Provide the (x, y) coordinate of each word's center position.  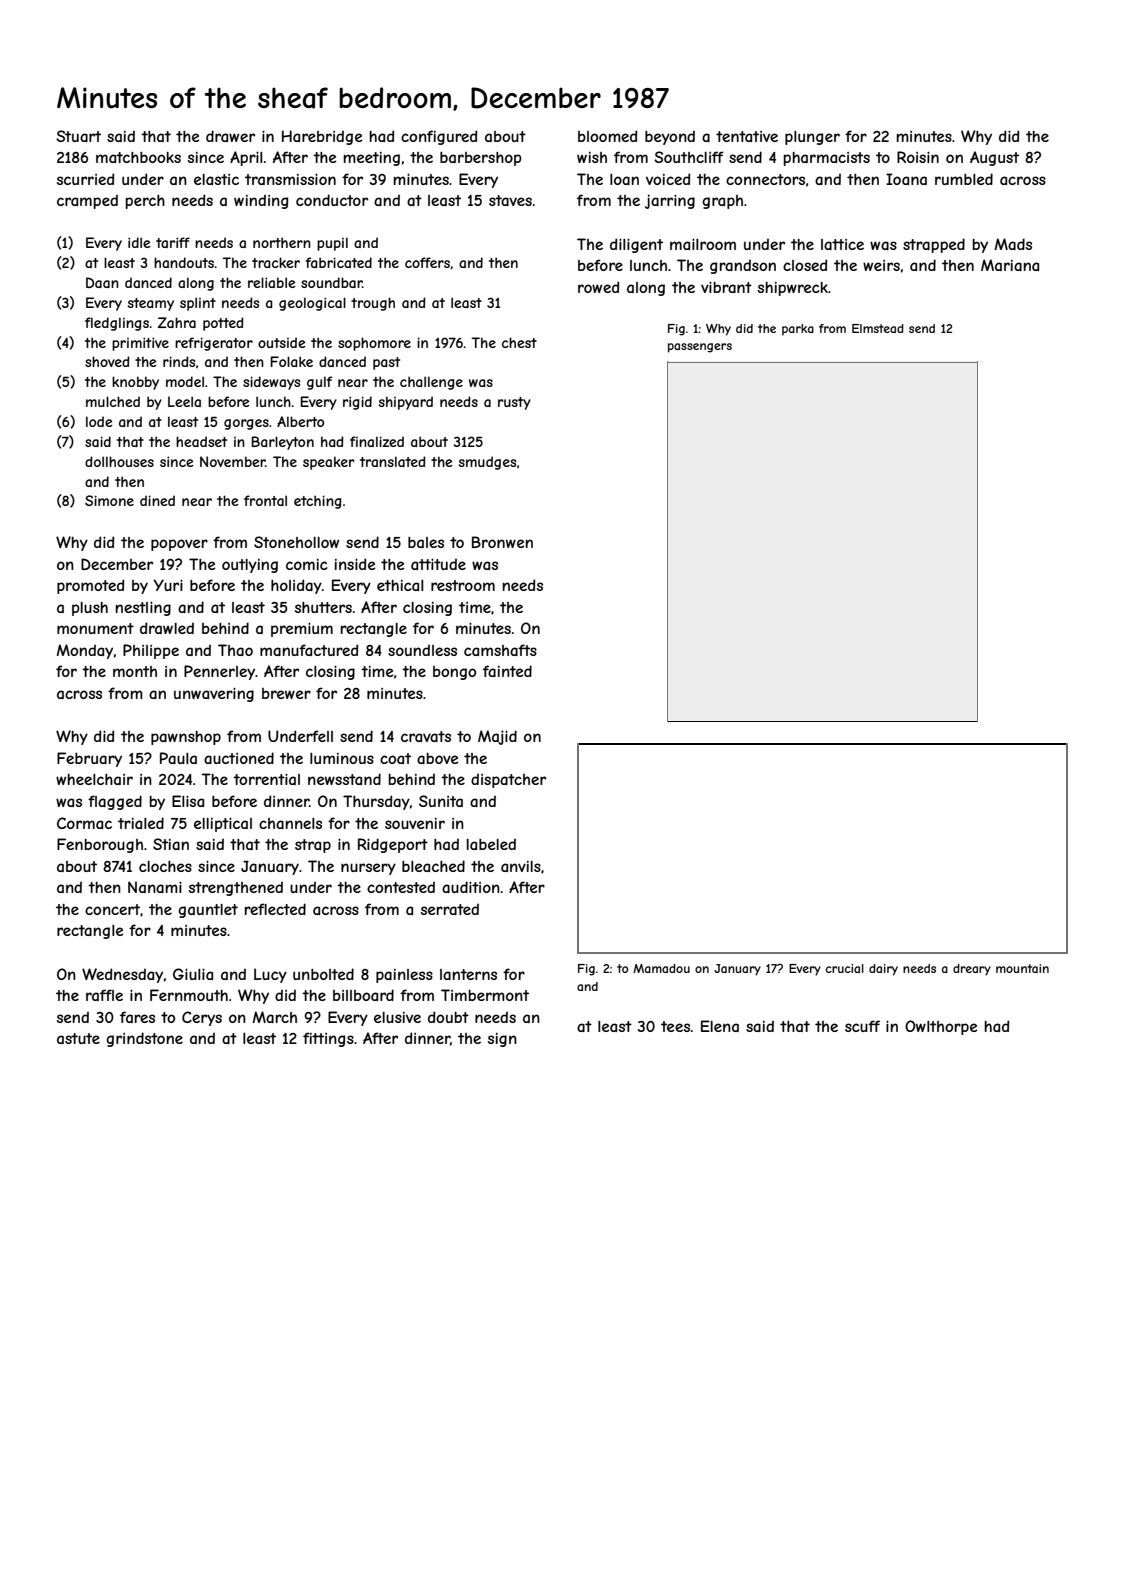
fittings (328, 1039)
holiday (296, 586)
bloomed (607, 136)
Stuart (78, 136)
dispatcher (508, 781)
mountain (1022, 968)
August (994, 158)
